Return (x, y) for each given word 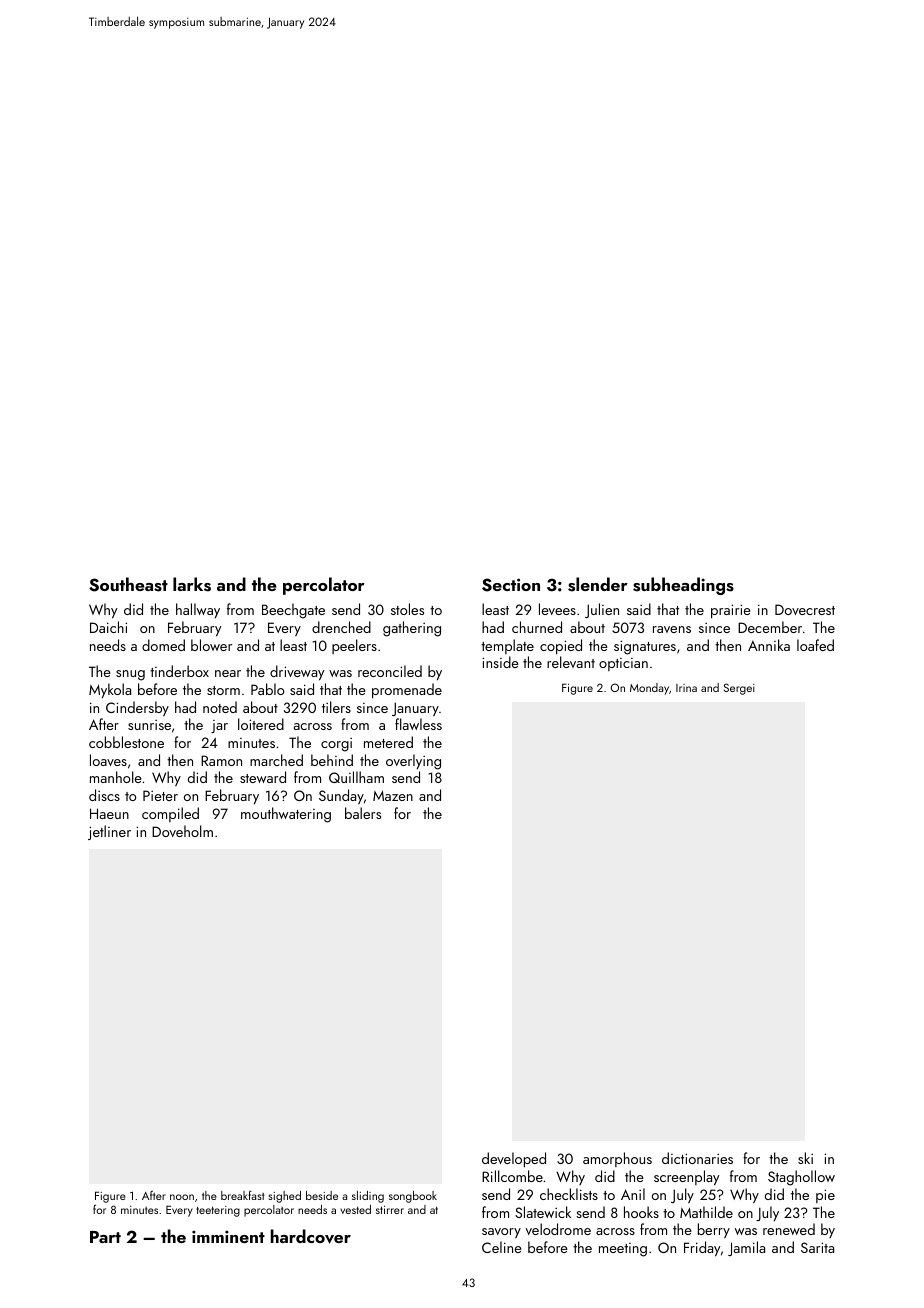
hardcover (311, 1236)
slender (598, 584)
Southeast (128, 584)
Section (511, 585)
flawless (418, 724)
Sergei (739, 689)
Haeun (109, 813)
